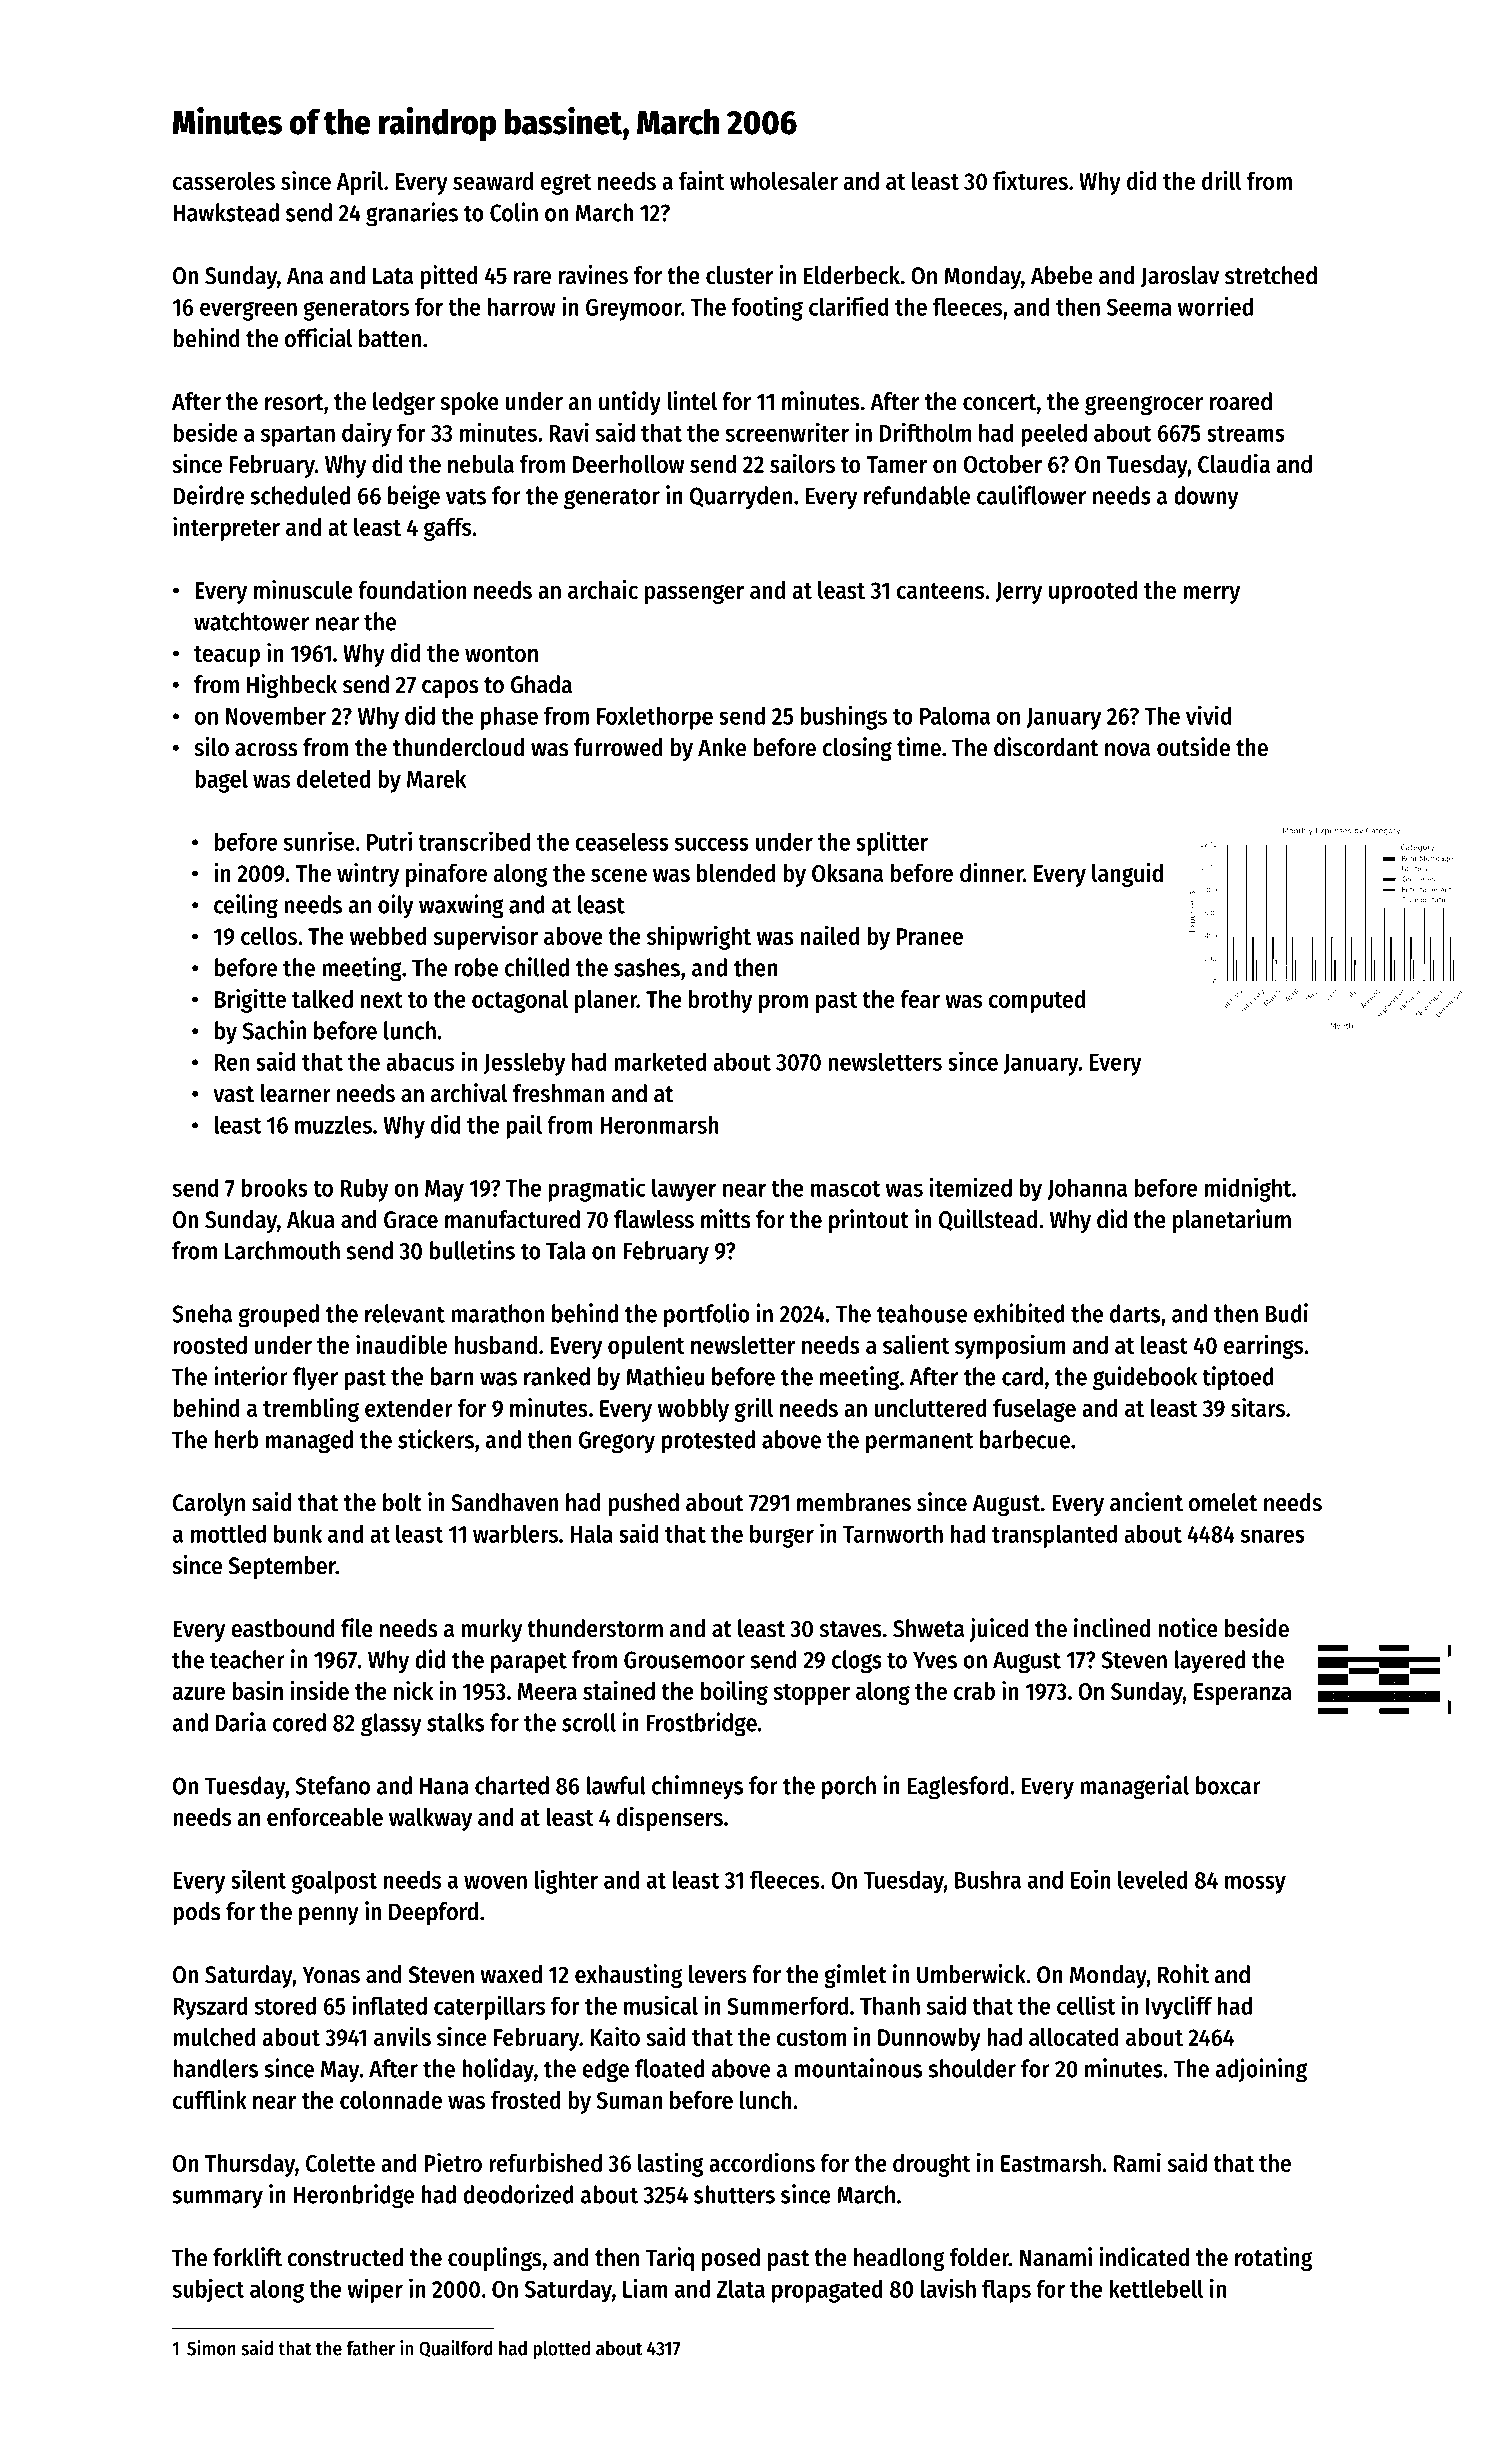 Image resolution: width=1496 pixels, height=2464 pixels. I want to click on Greymoor, so click(633, 309).
